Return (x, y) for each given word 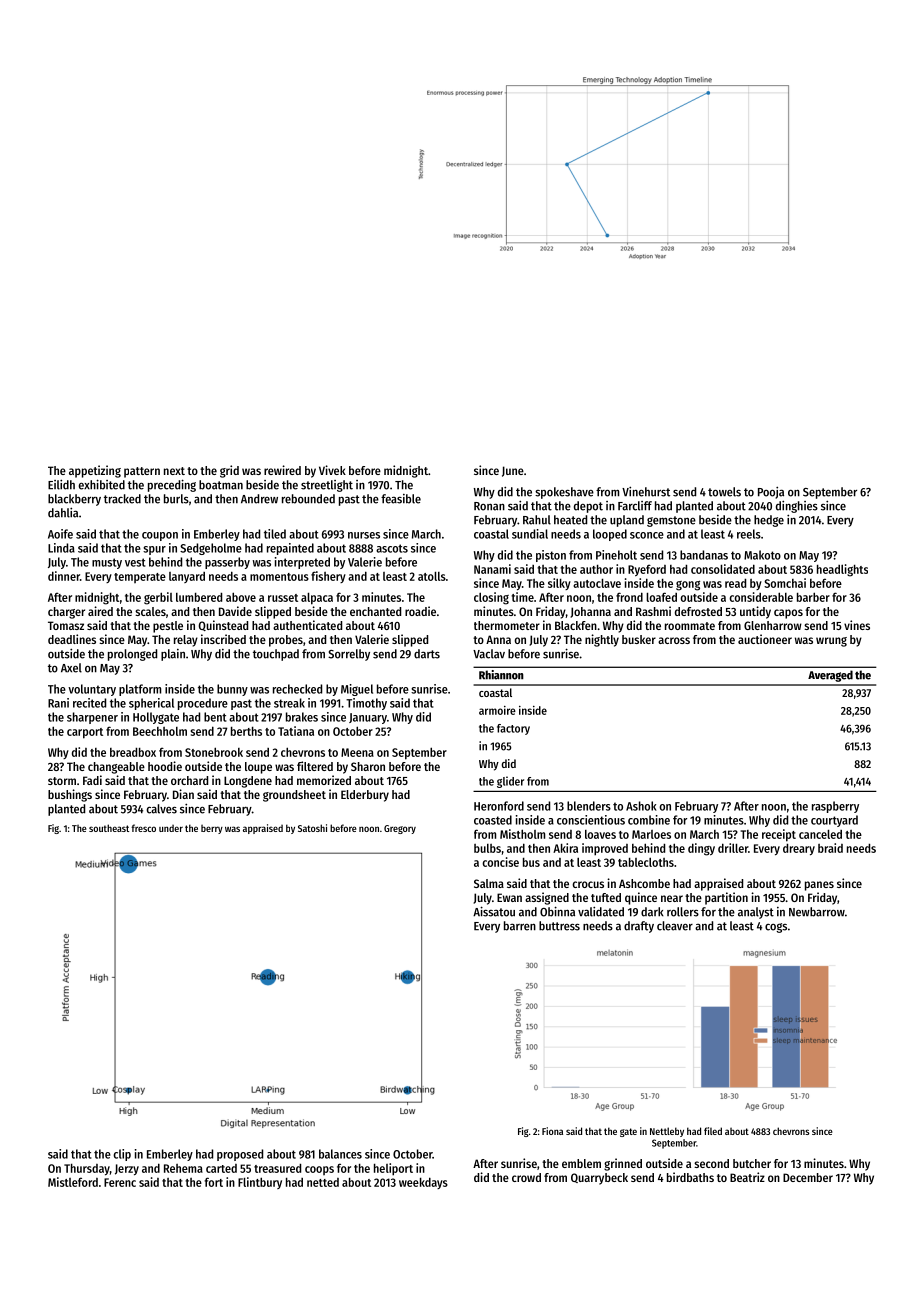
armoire (497, 710)
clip (122, 1155)
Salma (489, 883)
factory (513, 729)
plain (173, 655)
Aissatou (494, 911)
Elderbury (365, 796)
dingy (701, 849)
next (174, 471)
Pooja (771, 493)
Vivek (332, 470)
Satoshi (312, 828)
